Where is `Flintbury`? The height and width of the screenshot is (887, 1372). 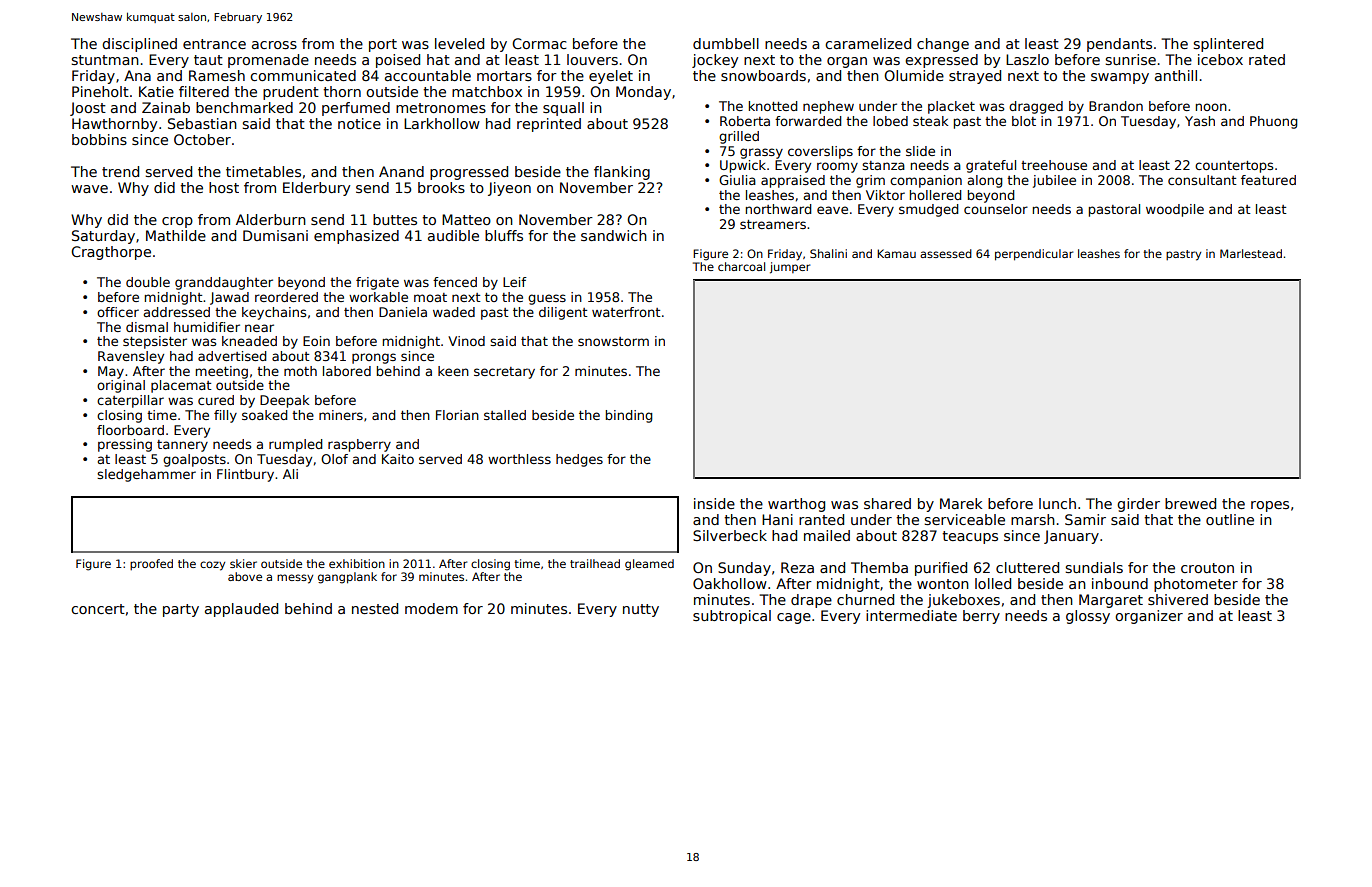 Flintbury is located at coordinates (245, 475).
